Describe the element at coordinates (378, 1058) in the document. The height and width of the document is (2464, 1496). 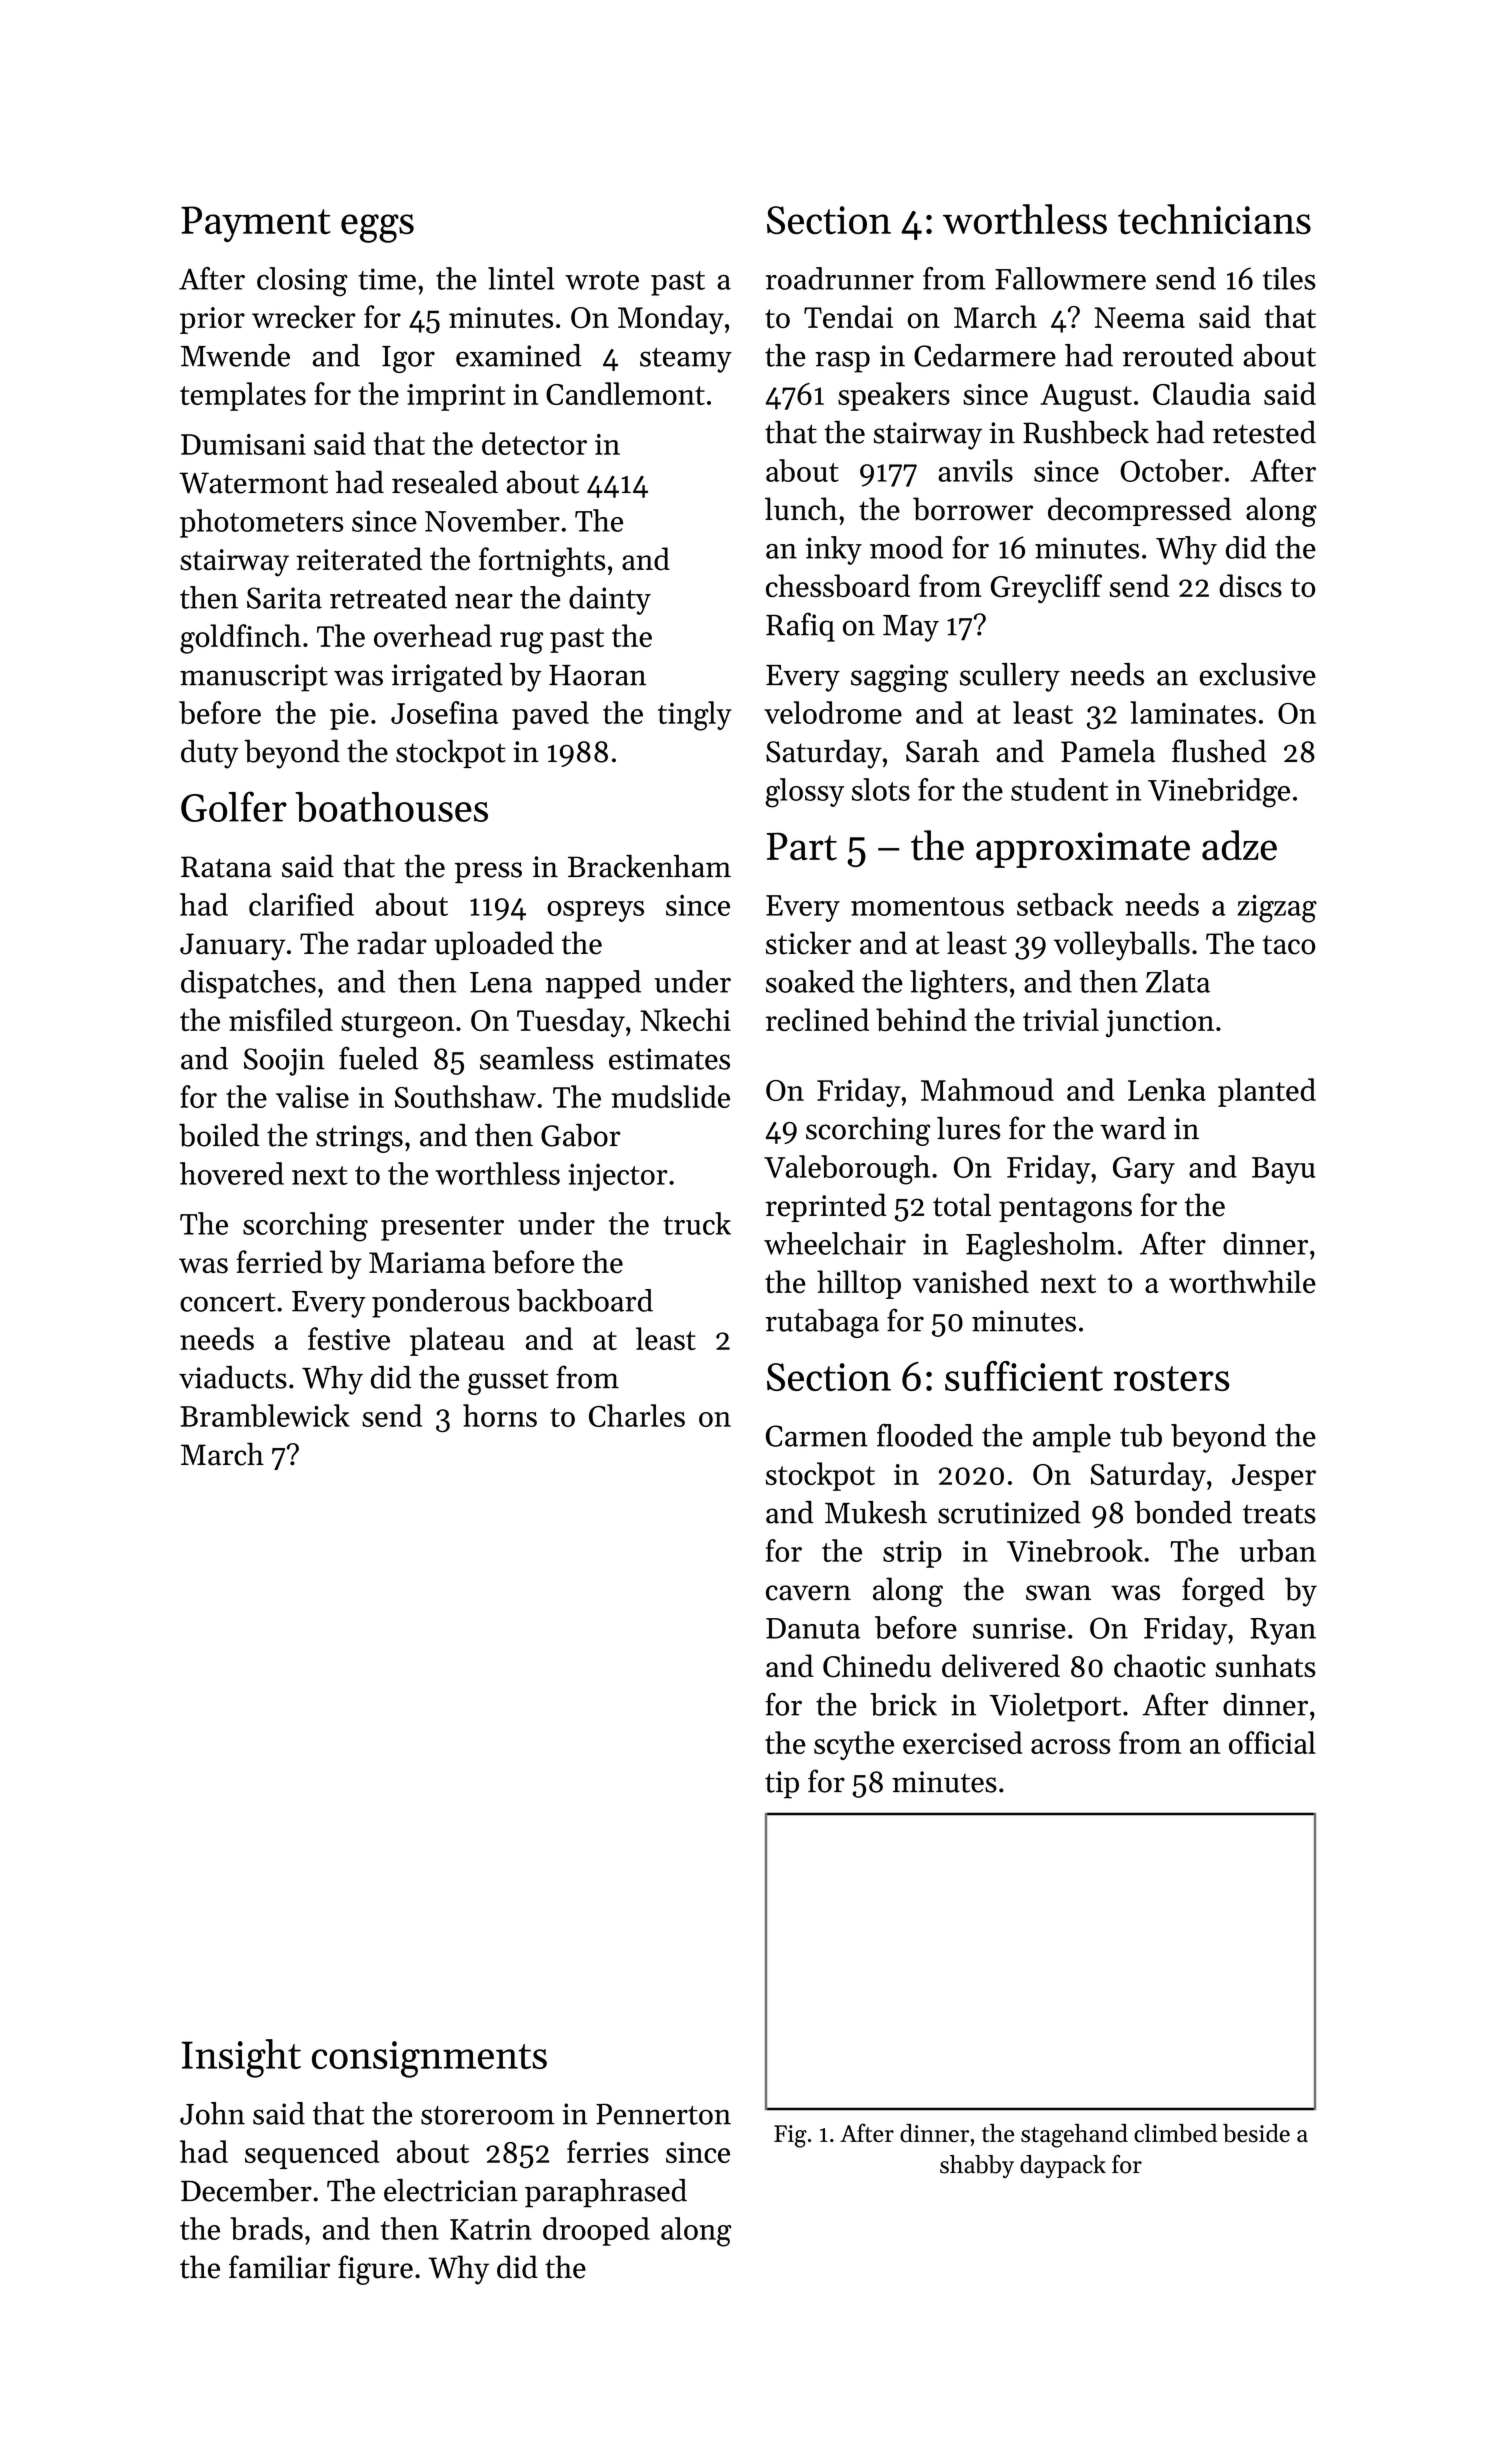
I see `fueled` at that location.
